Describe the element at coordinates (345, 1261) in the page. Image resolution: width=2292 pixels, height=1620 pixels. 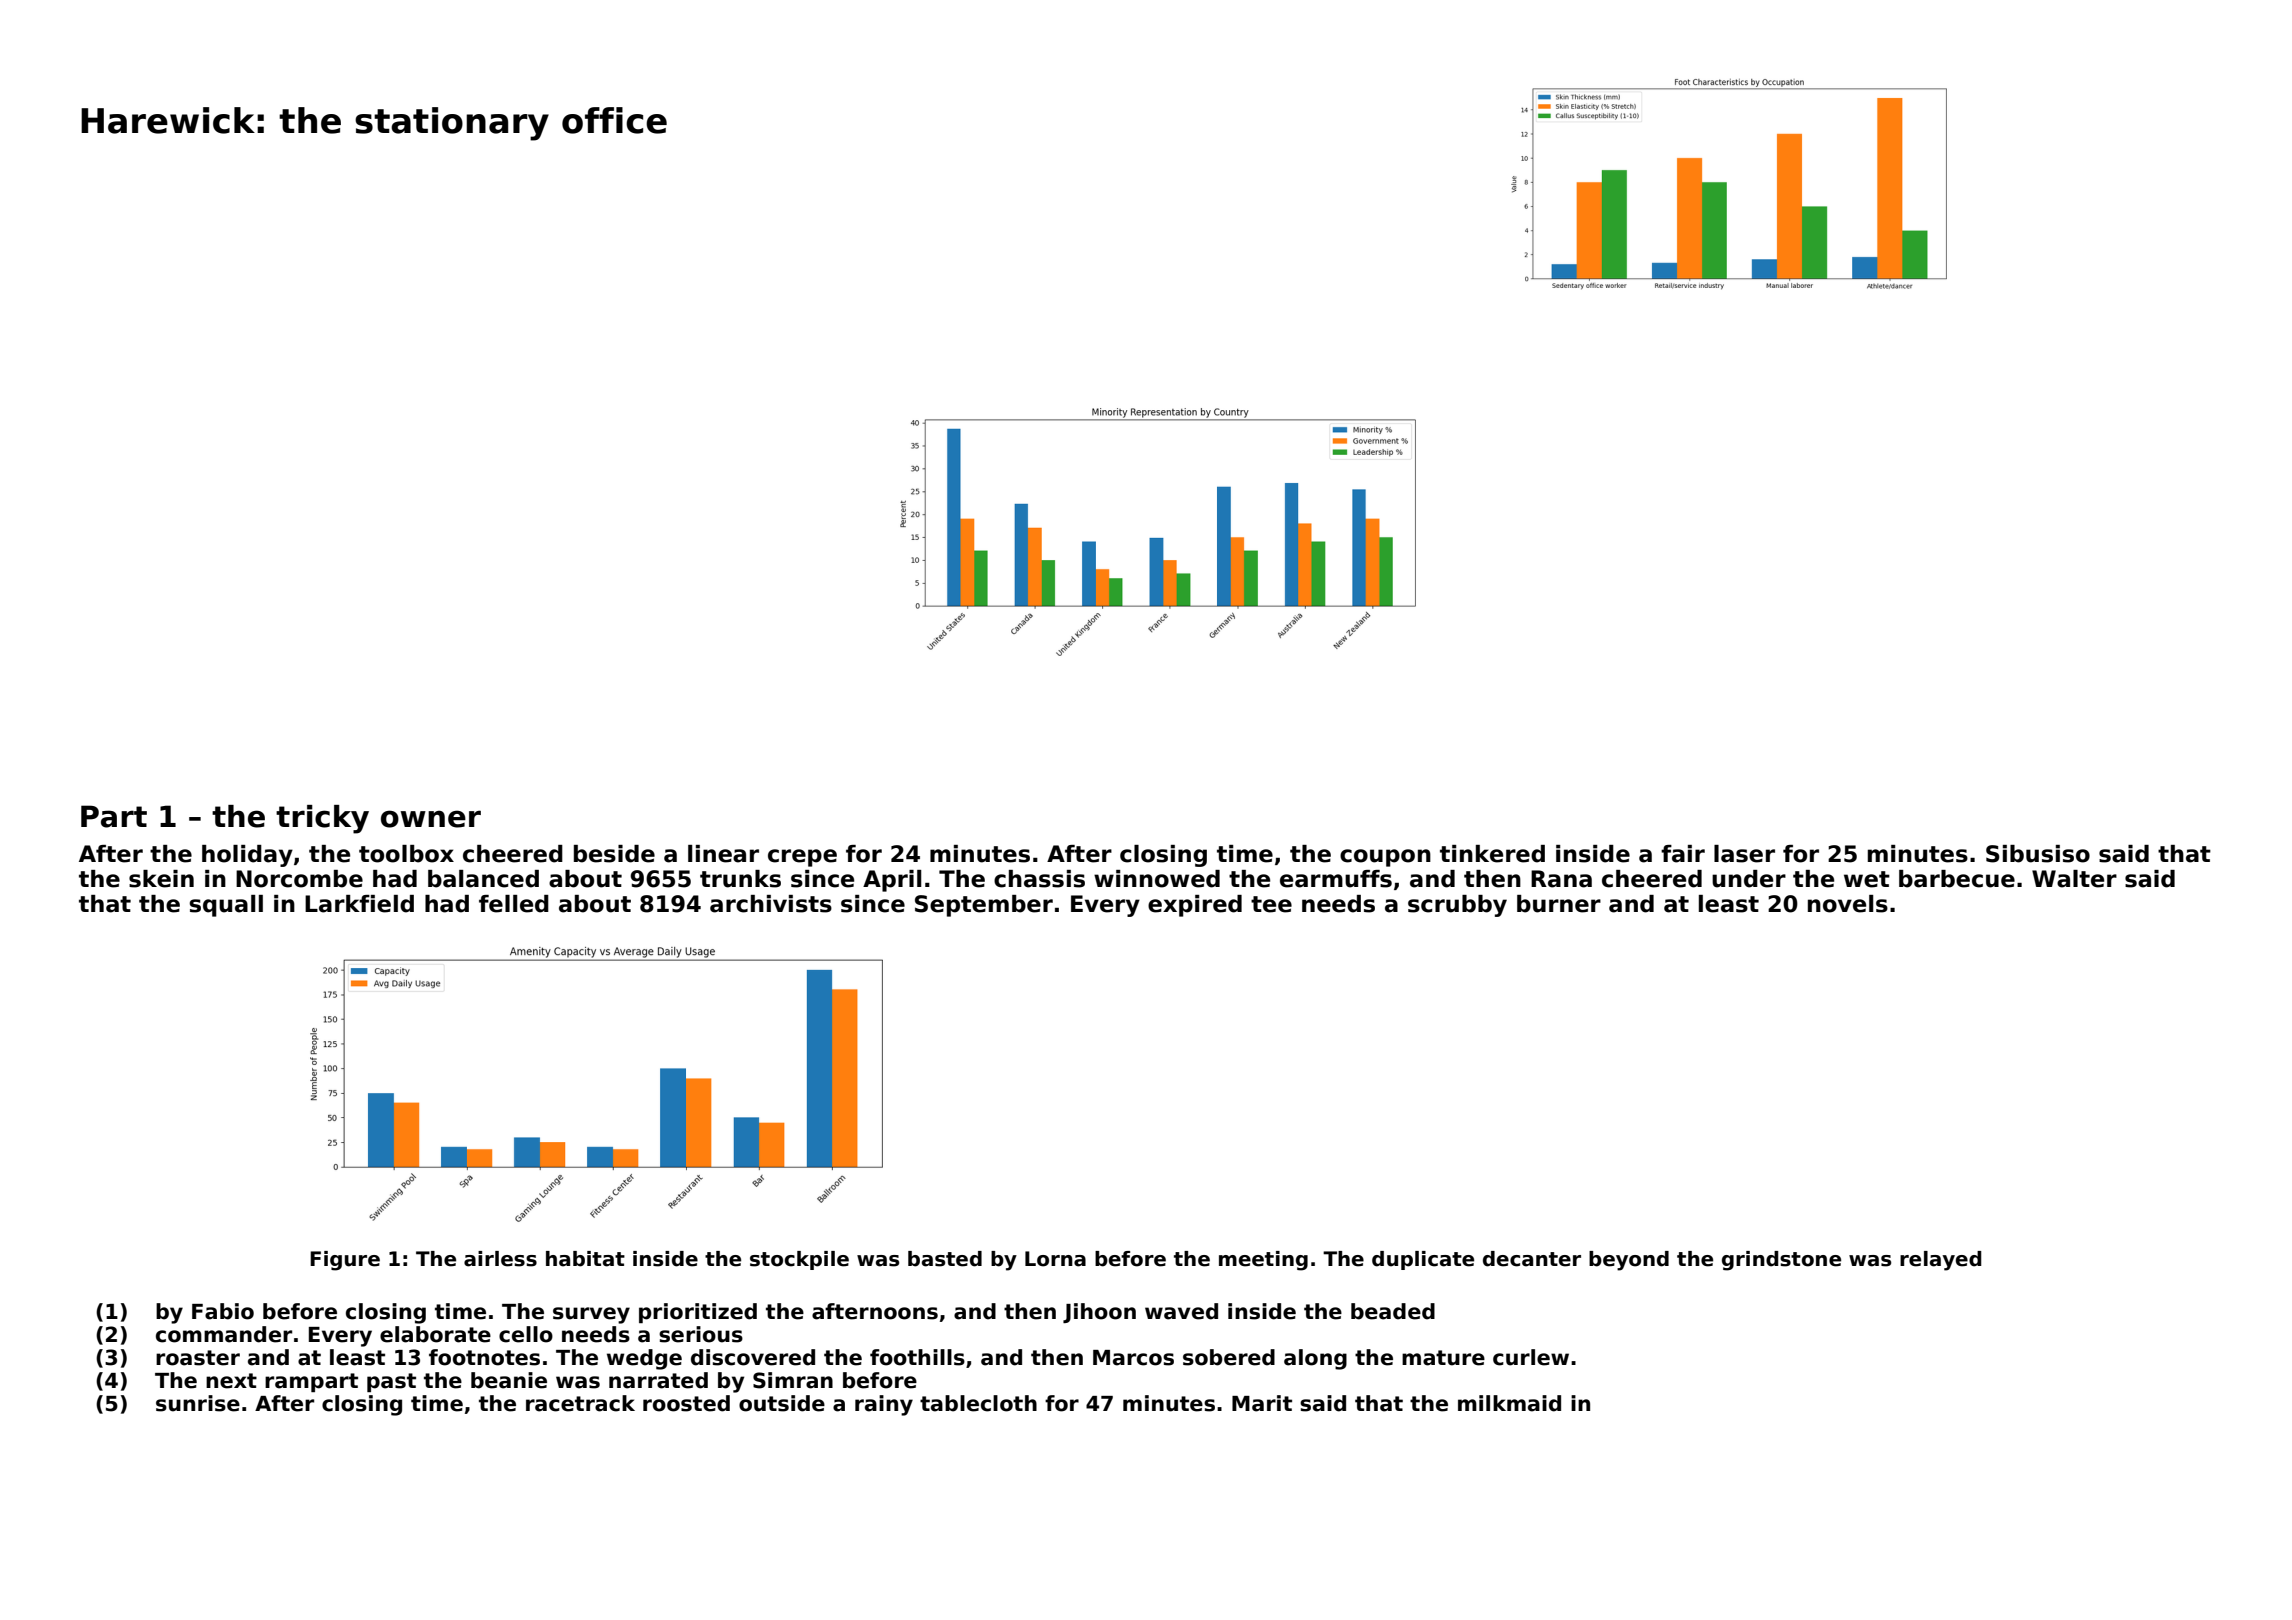
I see `Figure` at that location.
